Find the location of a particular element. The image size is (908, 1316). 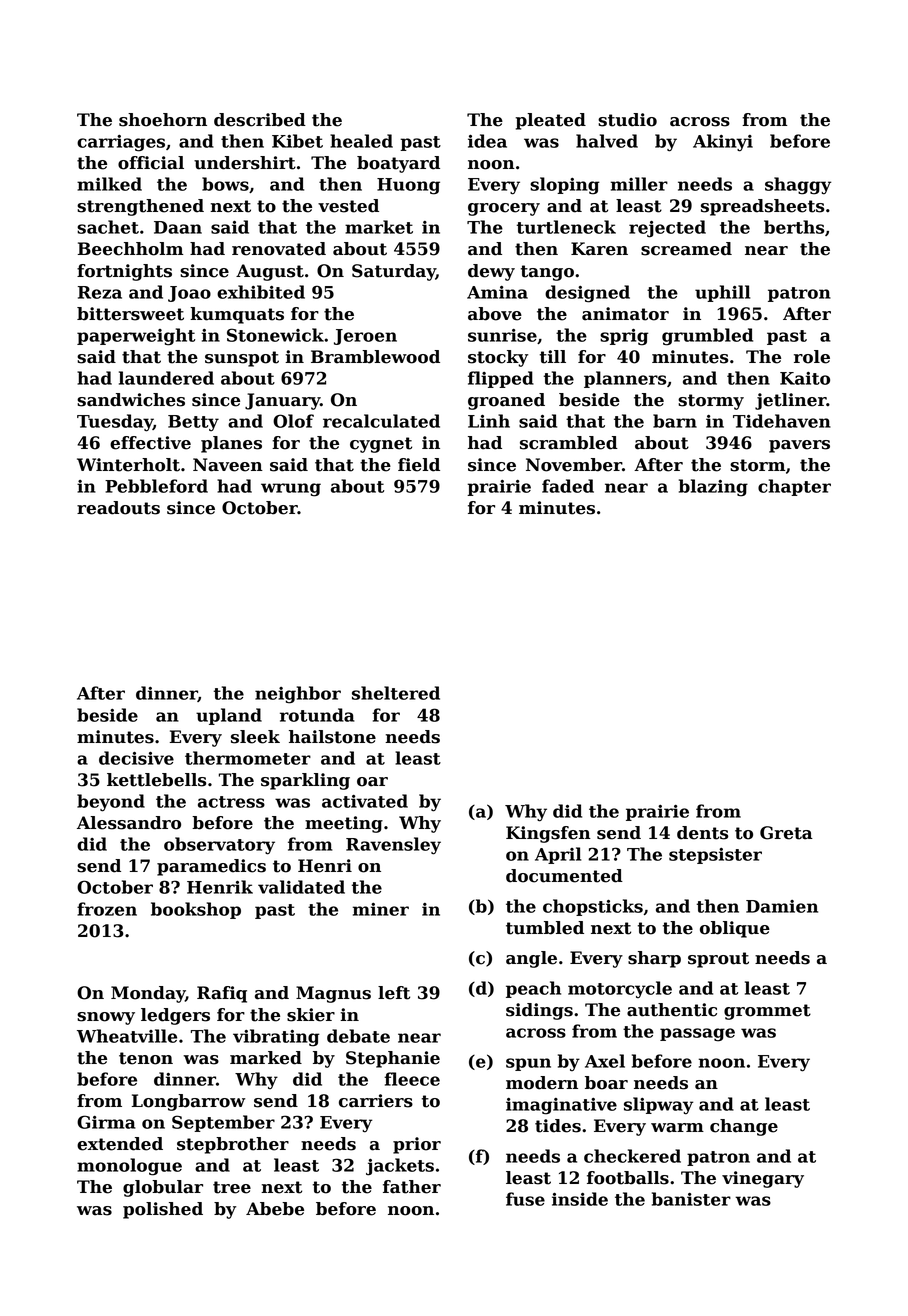

Bramblewood is located at coordinates (375, 357).
